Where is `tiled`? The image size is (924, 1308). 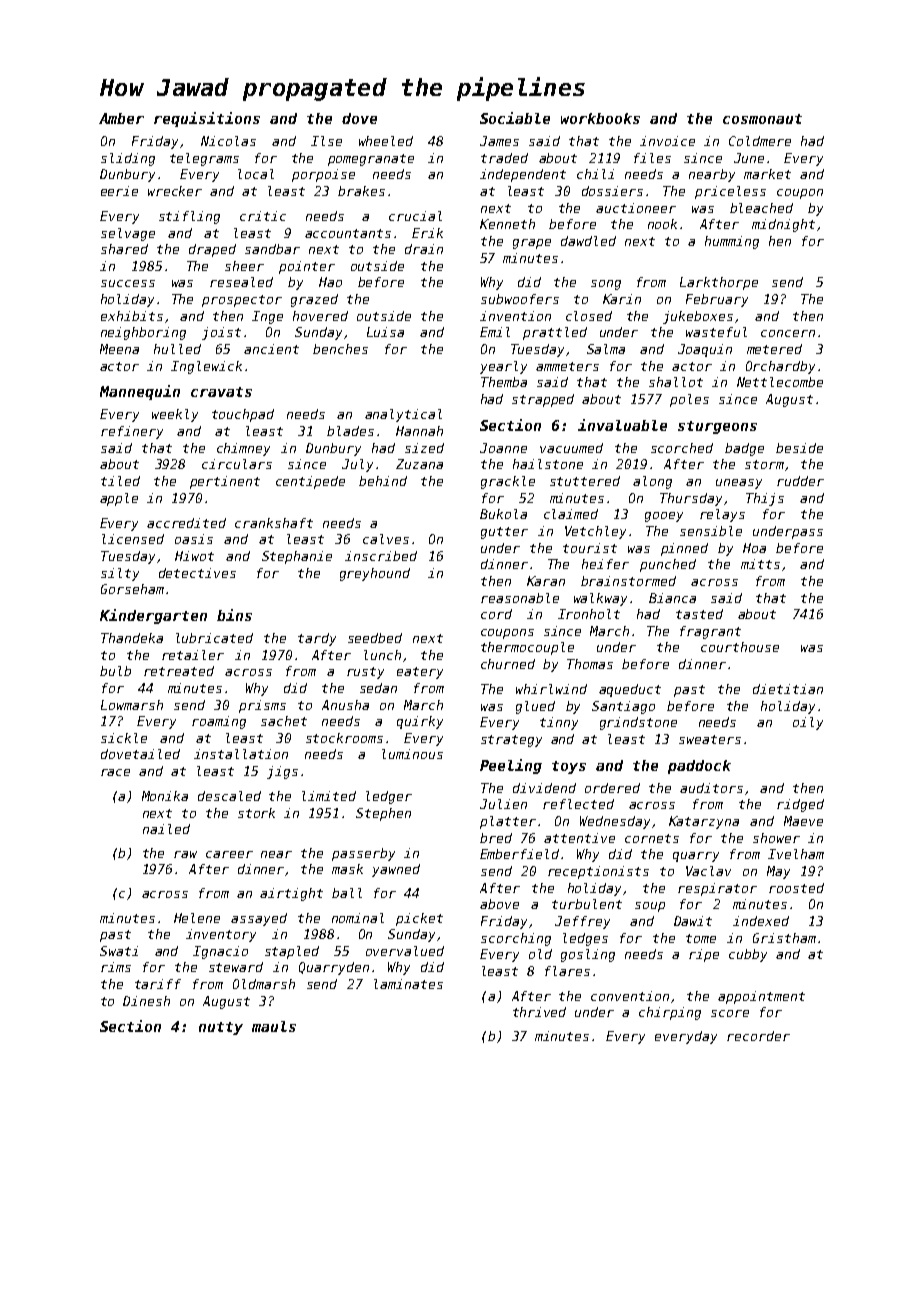
tiled is located at coordinates (120, 481).
